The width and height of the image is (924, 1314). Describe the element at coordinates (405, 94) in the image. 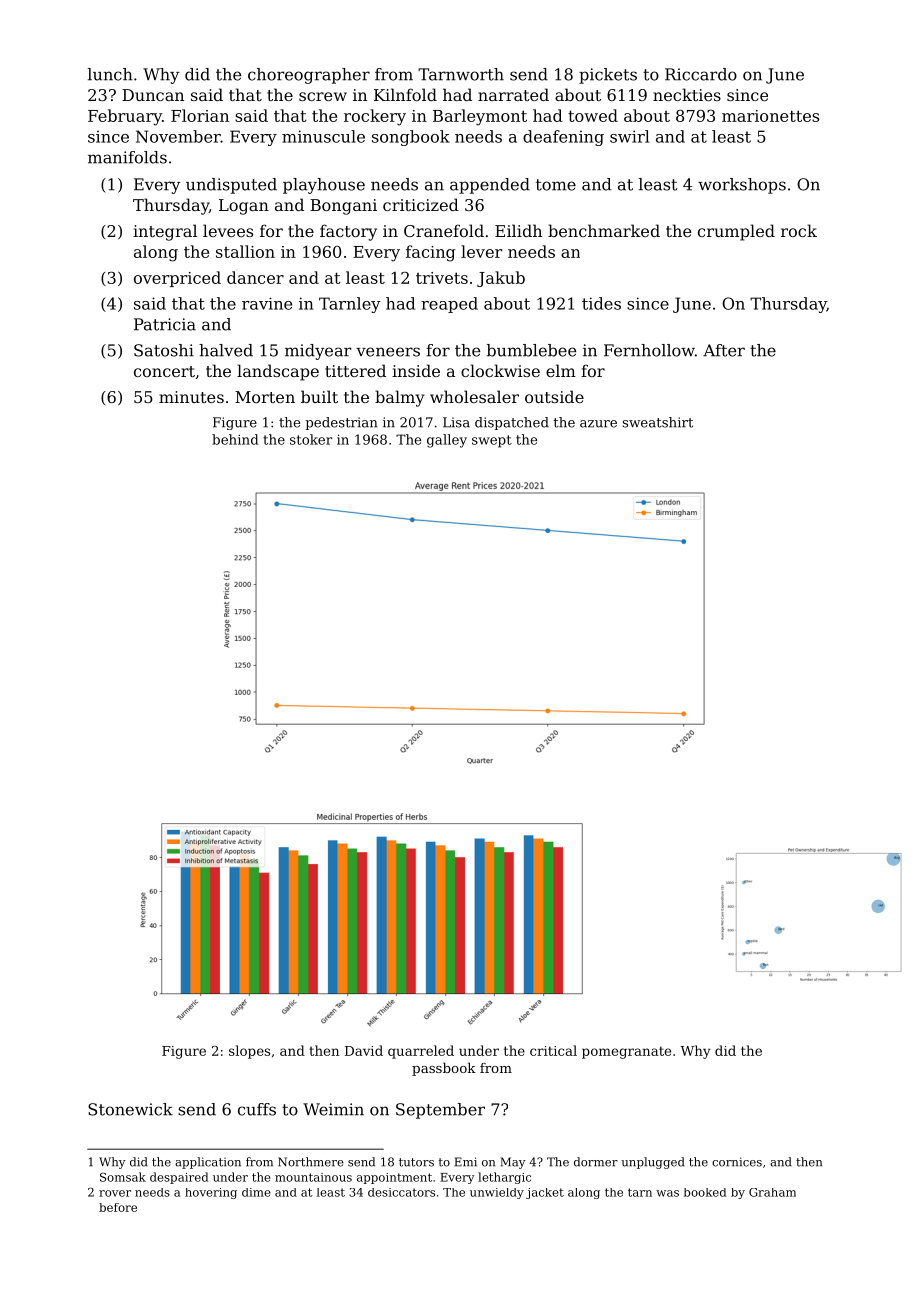

I see `Kilnfold` at that location.
